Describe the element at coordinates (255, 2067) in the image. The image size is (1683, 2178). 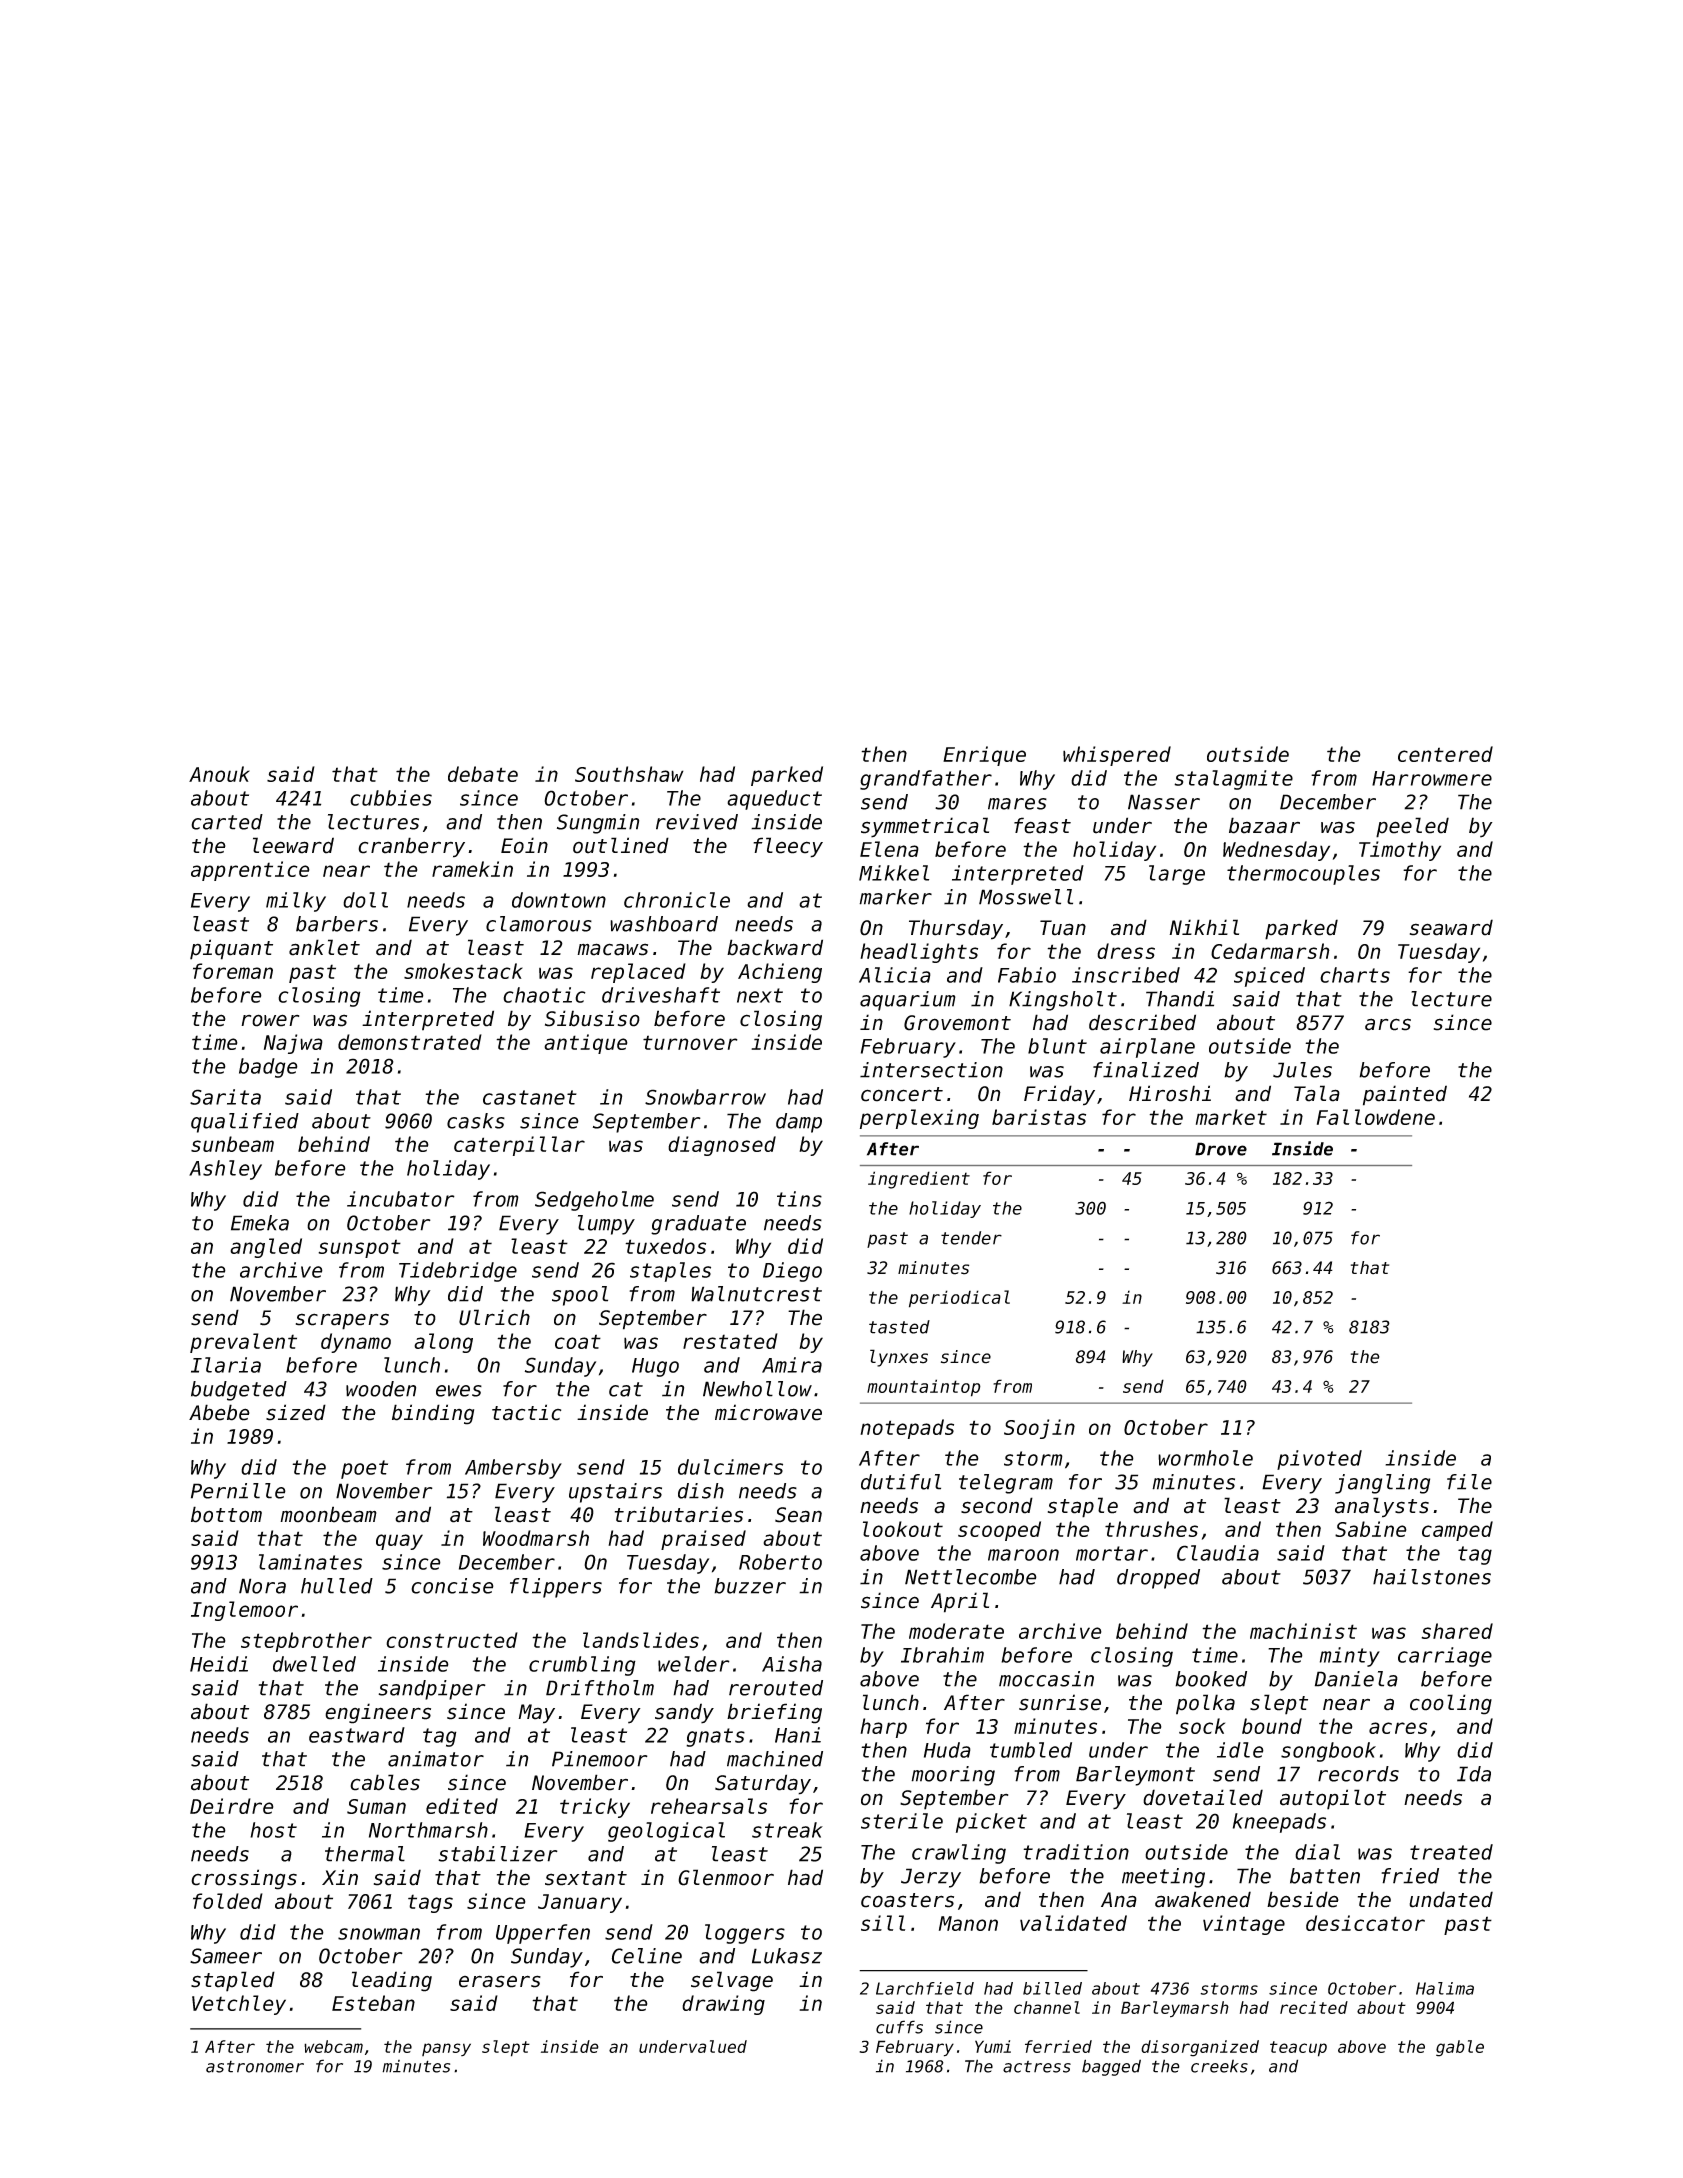
I see `astronomer` at that location.
